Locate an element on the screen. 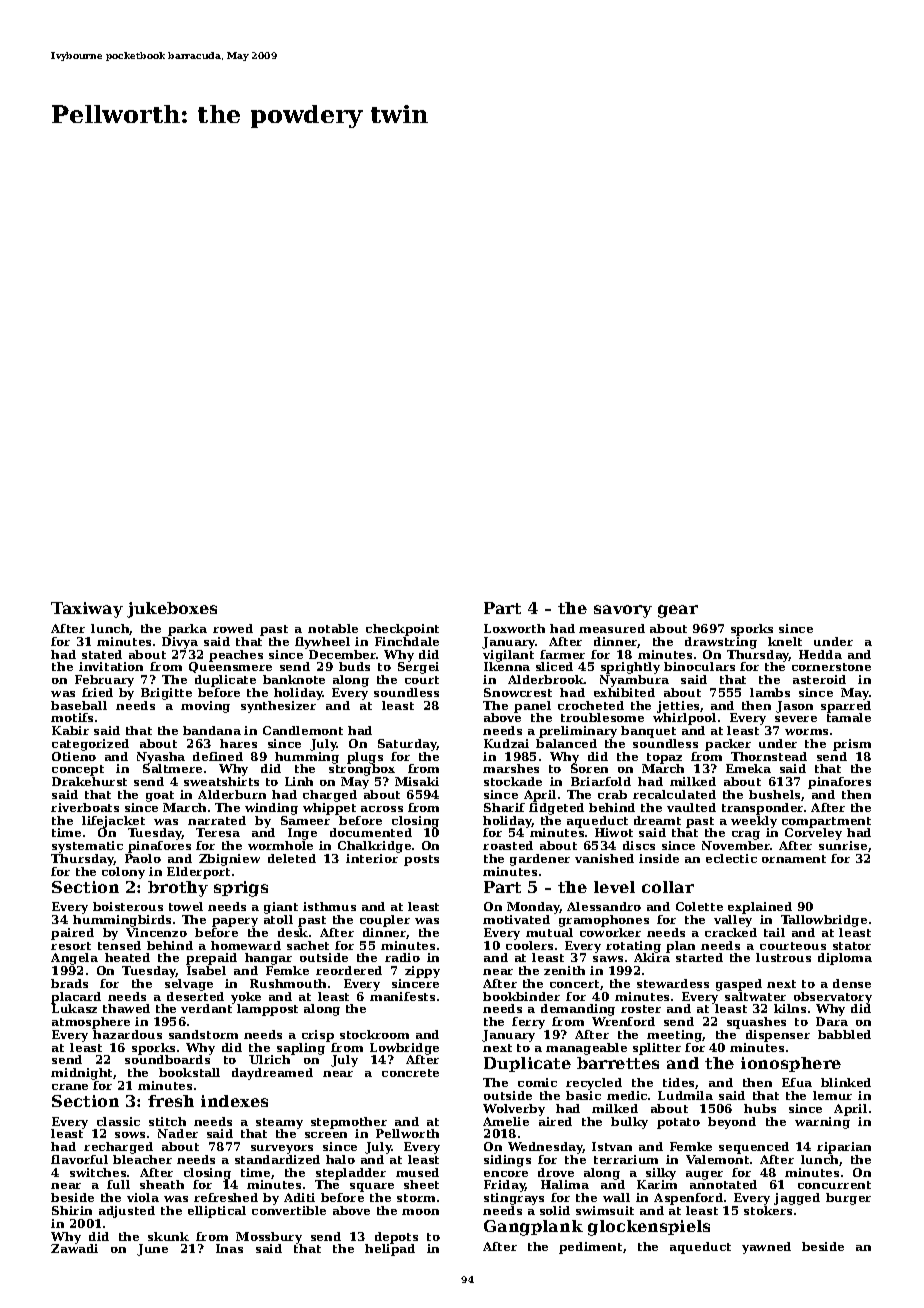 Image resolution: width=924 pixels, height=1308 pixels. June is located at coordinates (152, 1250).
